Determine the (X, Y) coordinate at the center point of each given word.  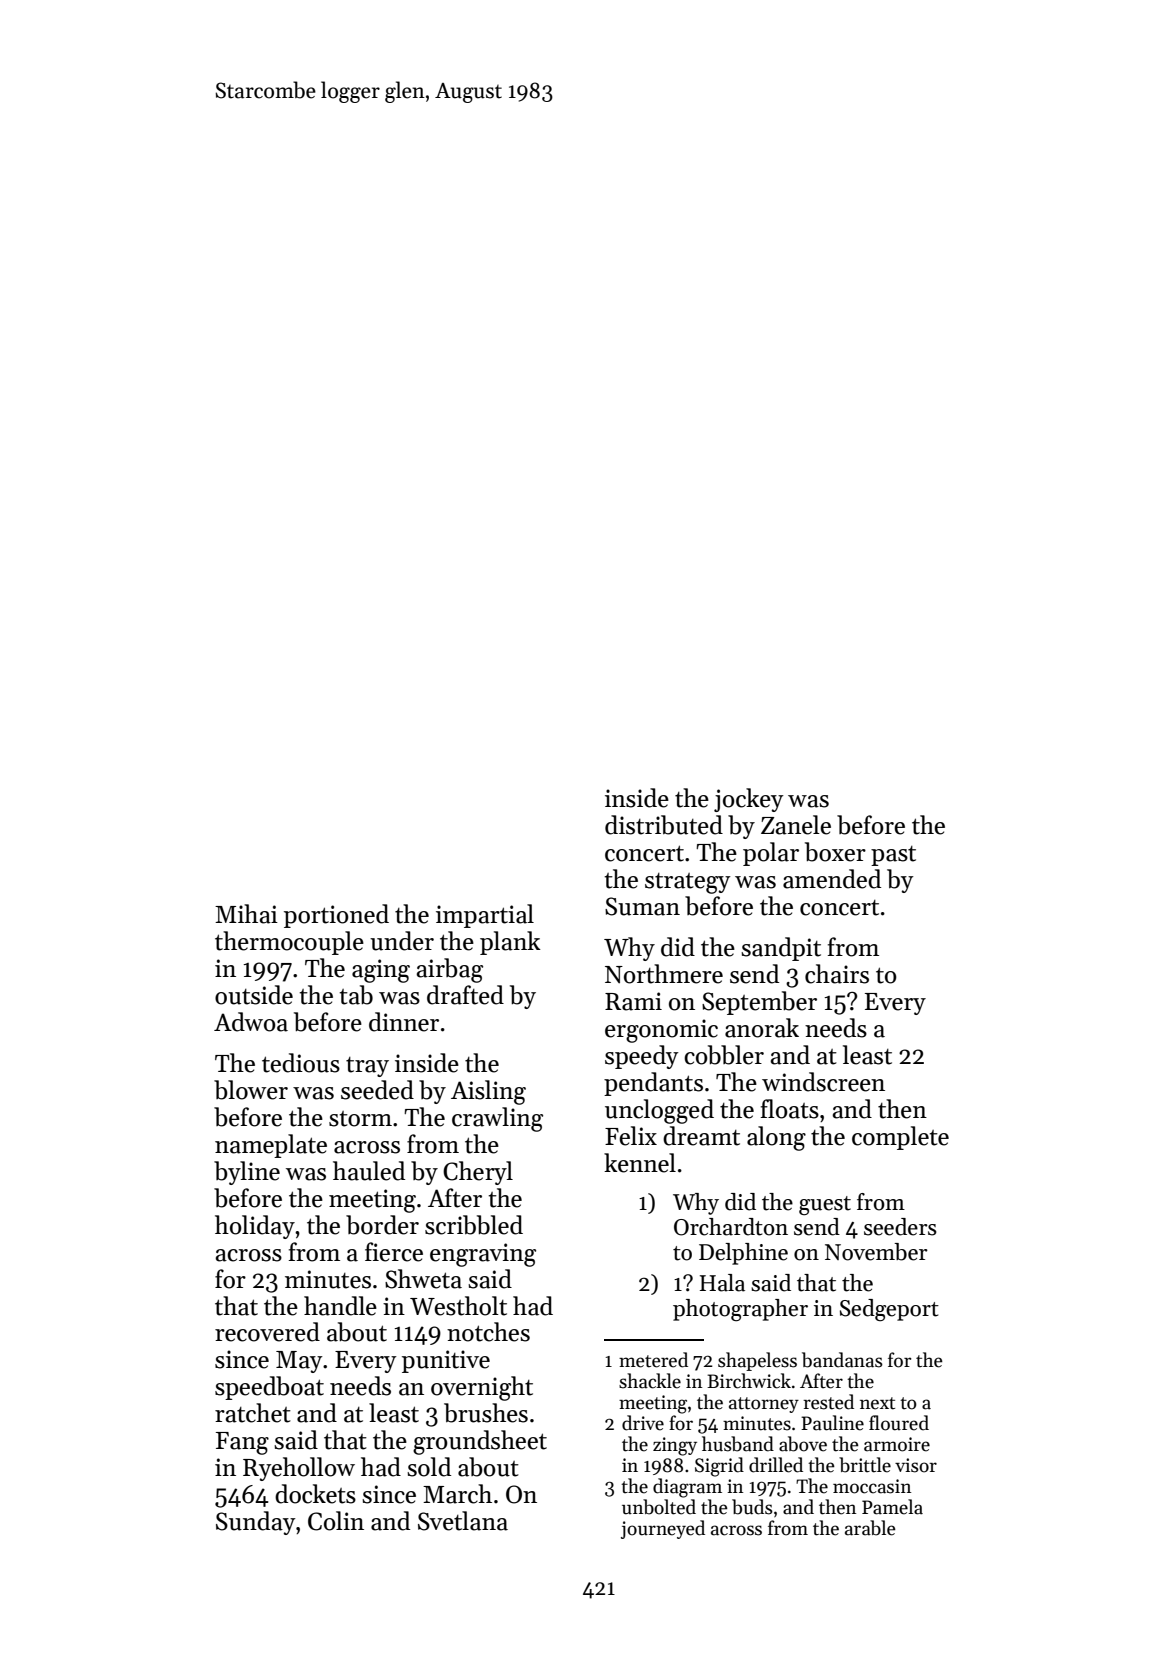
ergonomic (661, 1031)
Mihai (246, 914)
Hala (722, 1283)
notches (488, 1332)
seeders (900, 1227)
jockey (749, 800)
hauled (369, 1171)
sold (429, 1467)
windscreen (823, 1082)
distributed (664, 825)
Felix (631, 1136)
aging (381, 971)
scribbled (474, 1225)
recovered (267, 1332)
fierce (394, 1252)
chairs (837, 974)
